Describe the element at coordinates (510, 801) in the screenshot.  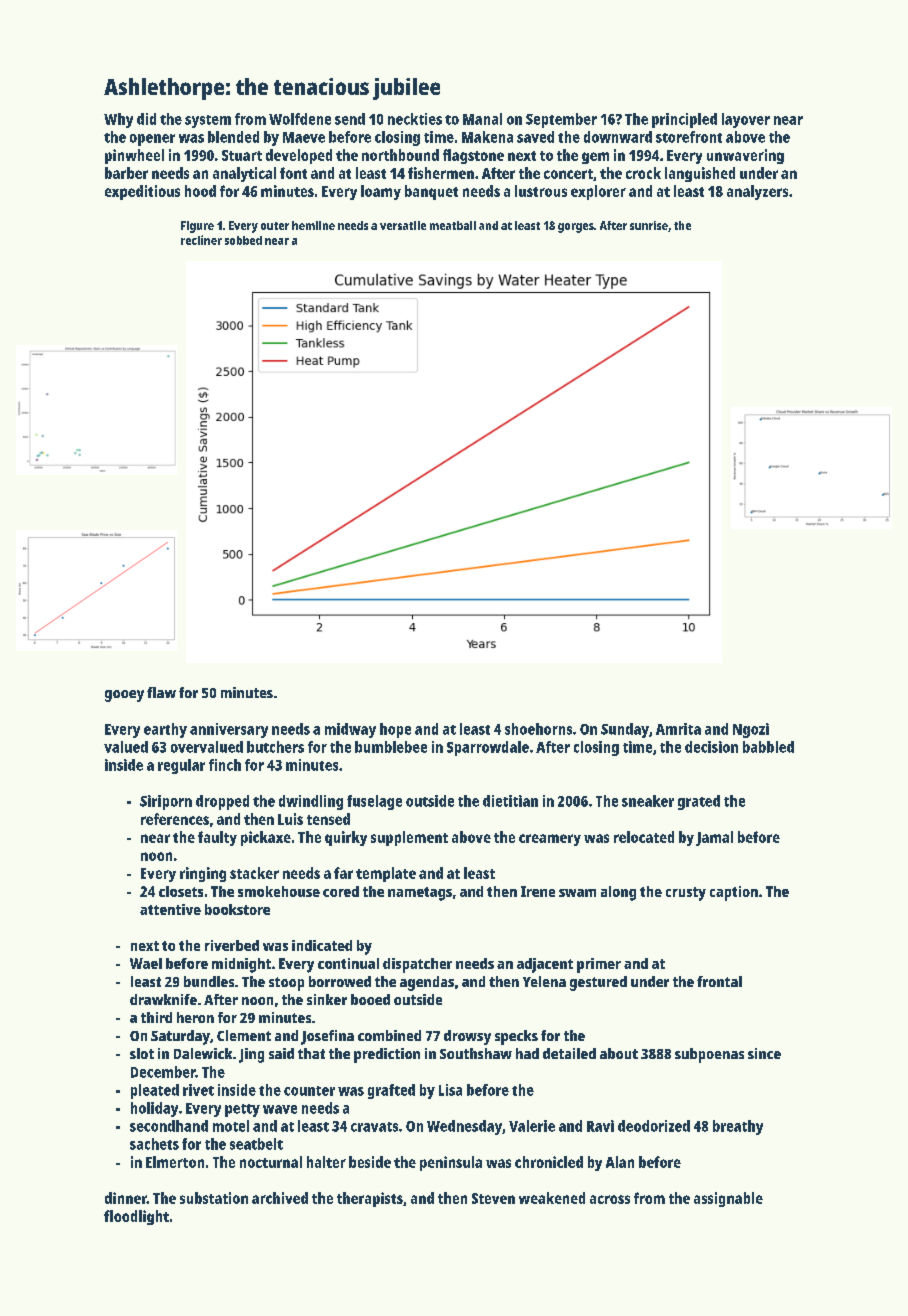
I see `dietitian` at that location.
